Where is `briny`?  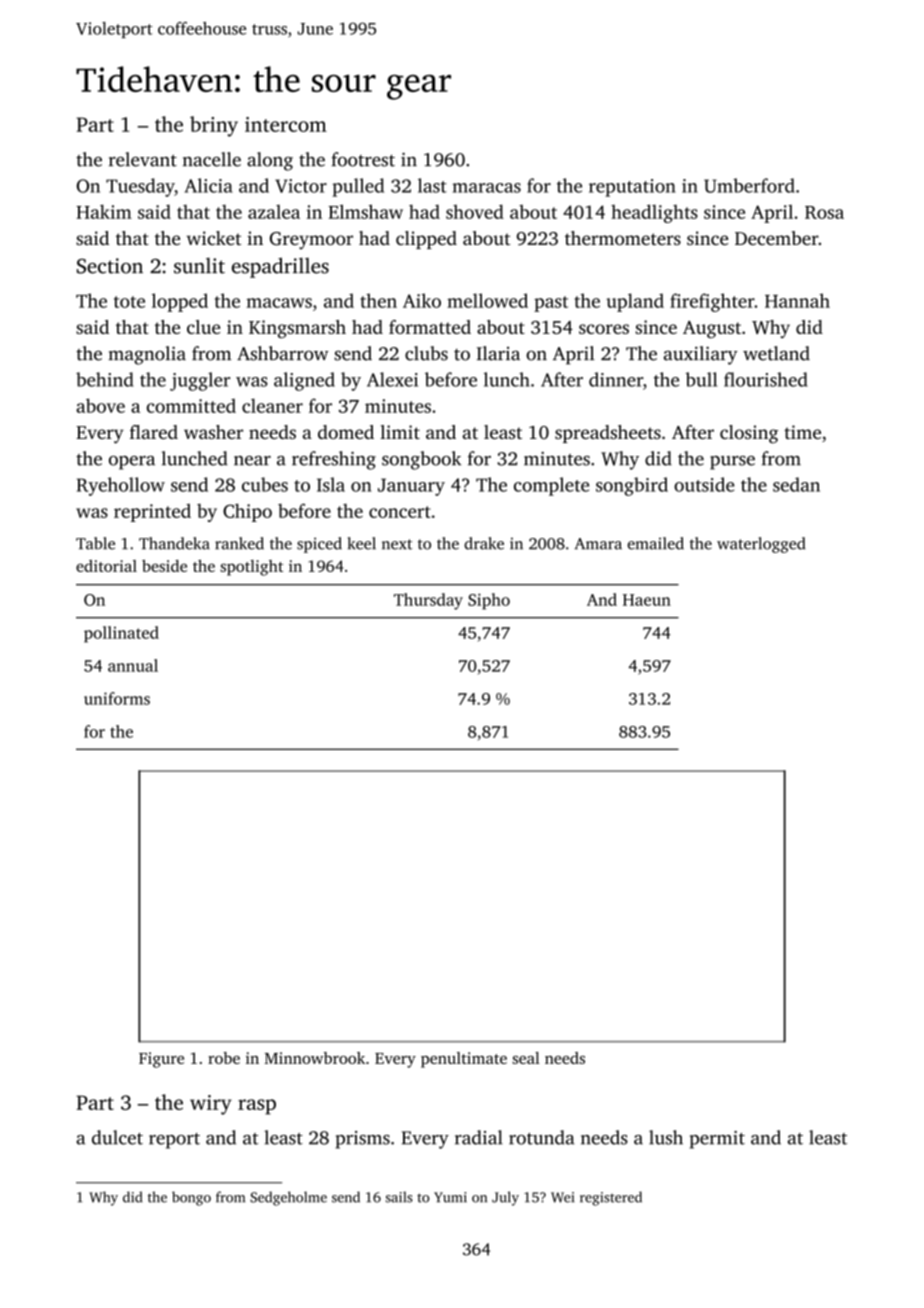
briny is located at coordinates (214, 126).
